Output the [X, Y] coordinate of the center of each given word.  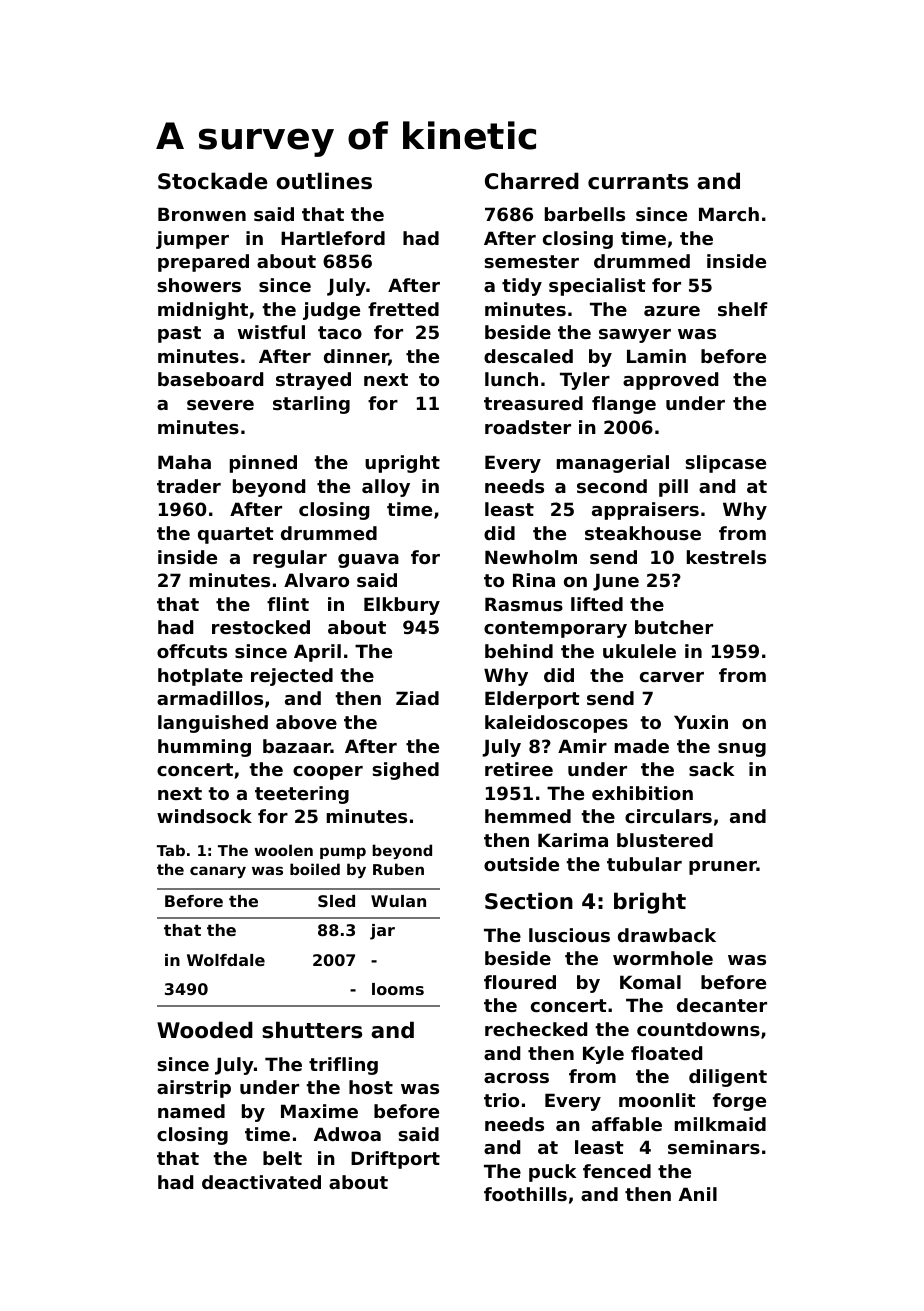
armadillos [210, 698]
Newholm [531, 557]
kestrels [726, 557]
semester [531, 261]
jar [382, 932]
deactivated [261, 1182]
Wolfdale [226, 960]
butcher [674, 627]
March [729, 214]
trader [189, 486]
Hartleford [333, 238]
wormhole [663, 958]
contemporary [555, 629]
